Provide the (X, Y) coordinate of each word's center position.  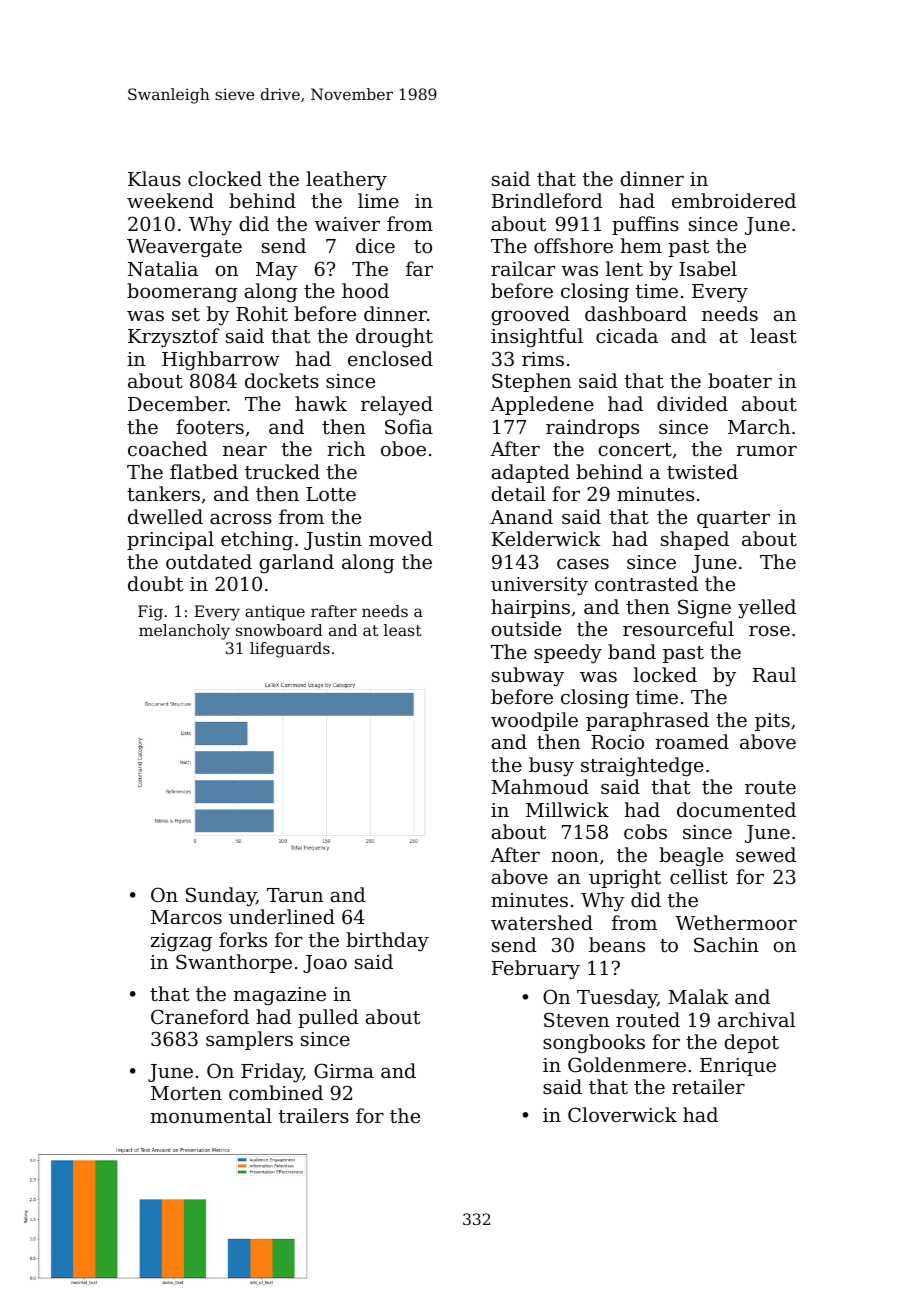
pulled (328, 1018)
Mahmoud (540, 786)
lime (378, 200)
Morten (186, 1093)
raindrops (592, 428)
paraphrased (647, 721)
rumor (766, 451)
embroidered (734, 200)
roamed (692, 741)
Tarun (295, 895)
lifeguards (290, 650)
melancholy (184, 632)
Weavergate (184, 248)
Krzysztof (174, 337)
